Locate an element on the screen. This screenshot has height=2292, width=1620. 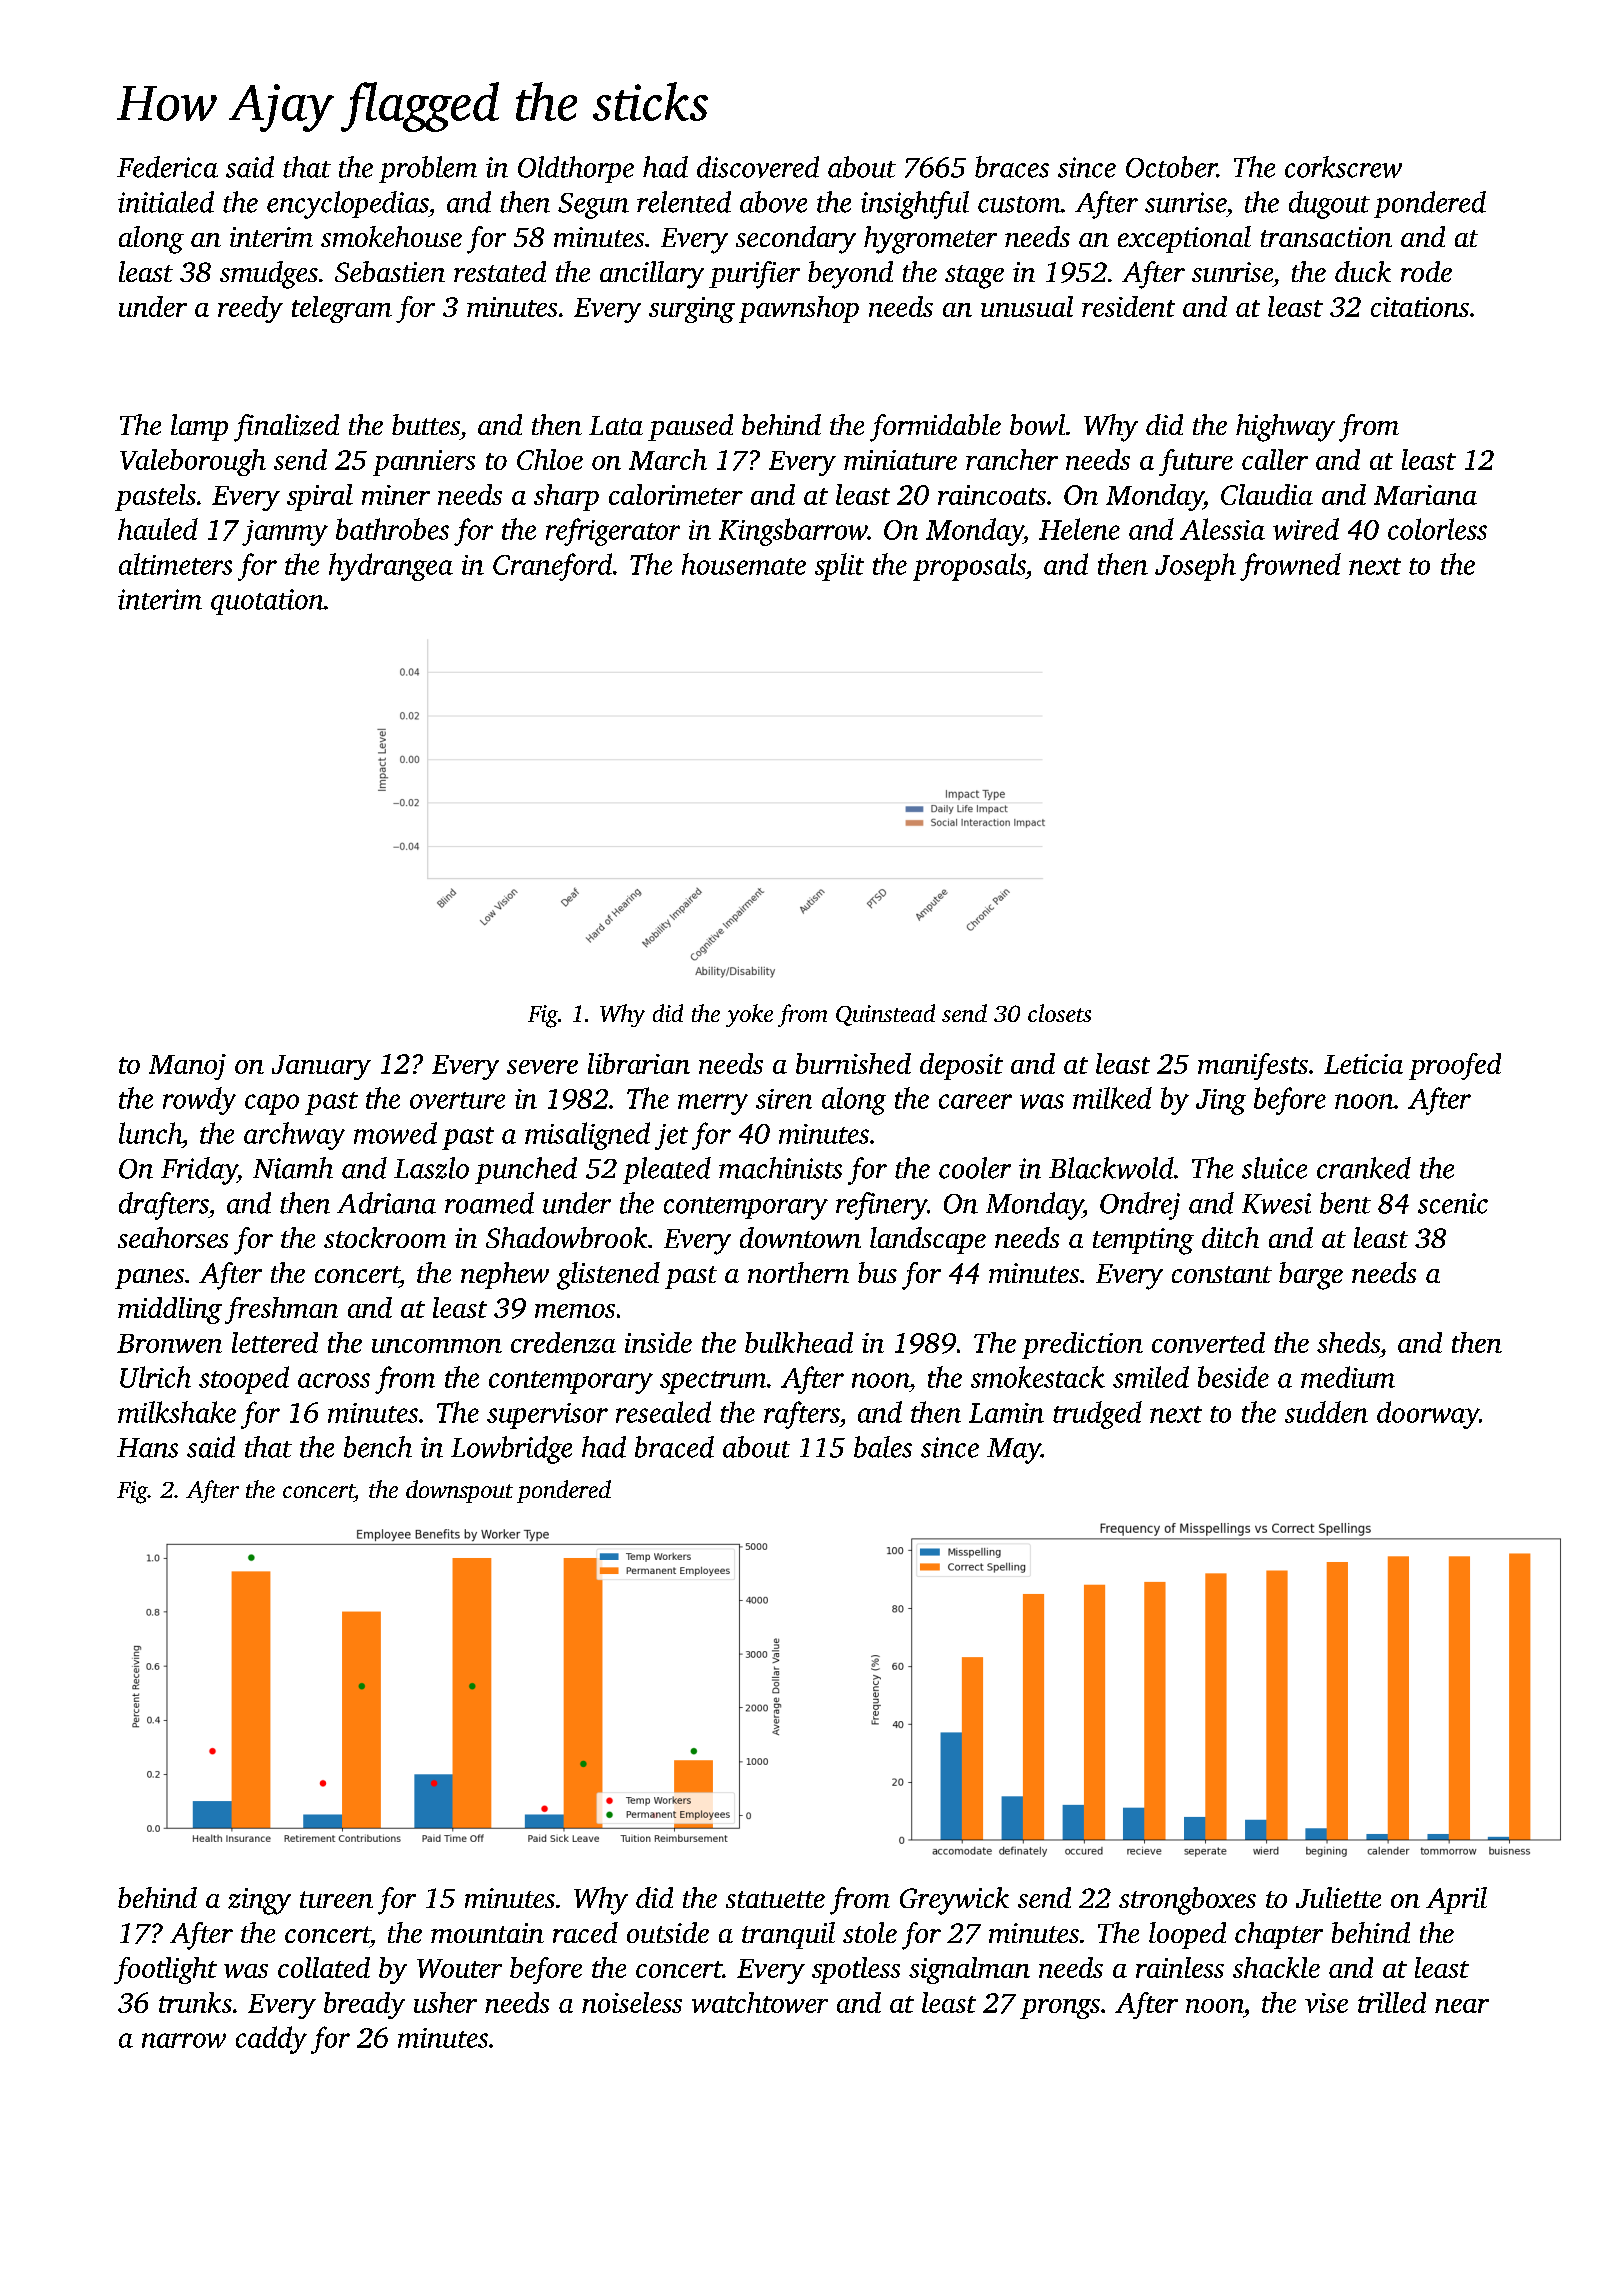
stooped is located at coordinates (244, 1380).
